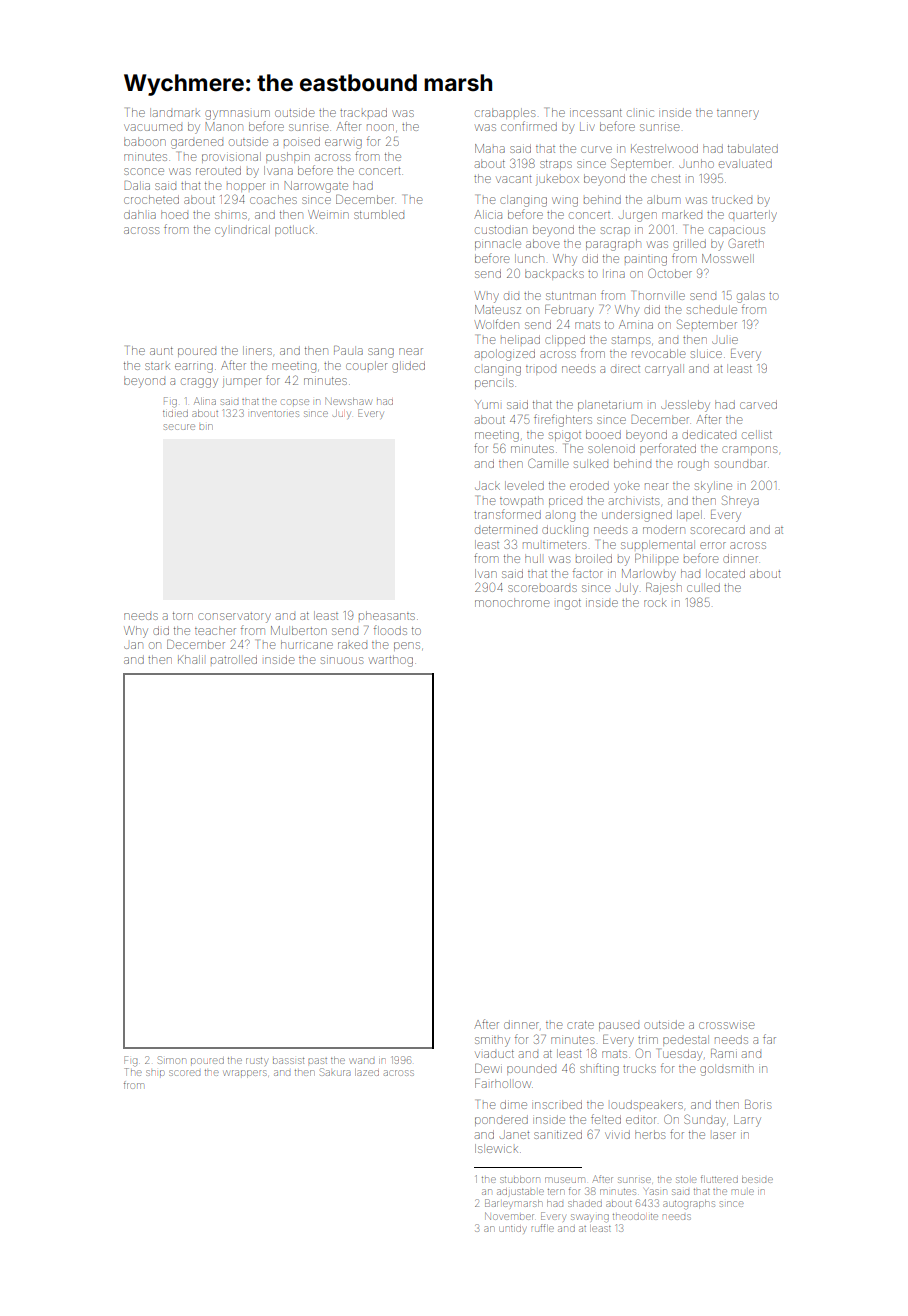  Describe the element at coordinates (725, 573) in the screenshot. I see `located` at that location.
